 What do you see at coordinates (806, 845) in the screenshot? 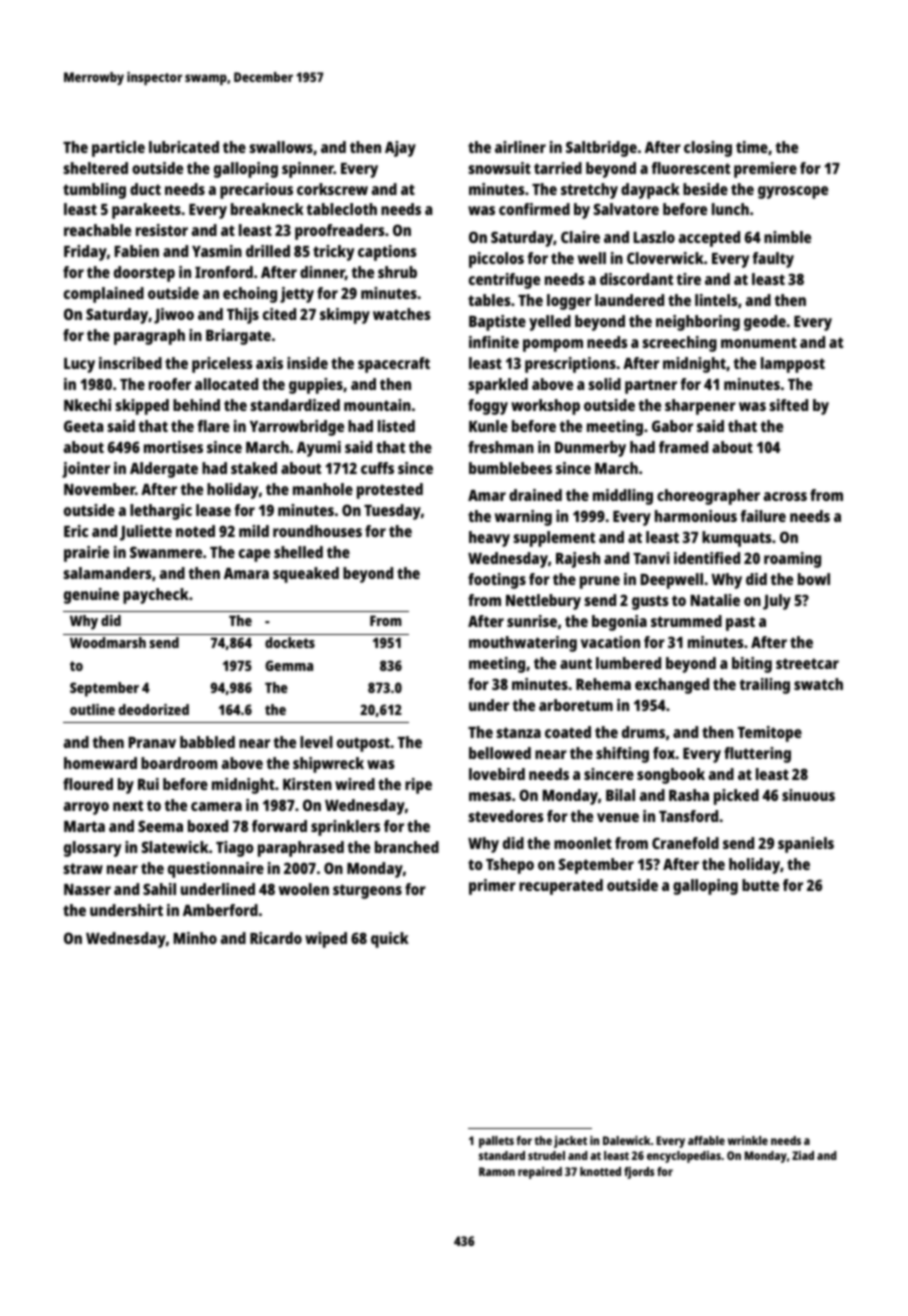
I see `spaniels` at bounding box center [806, 845].
